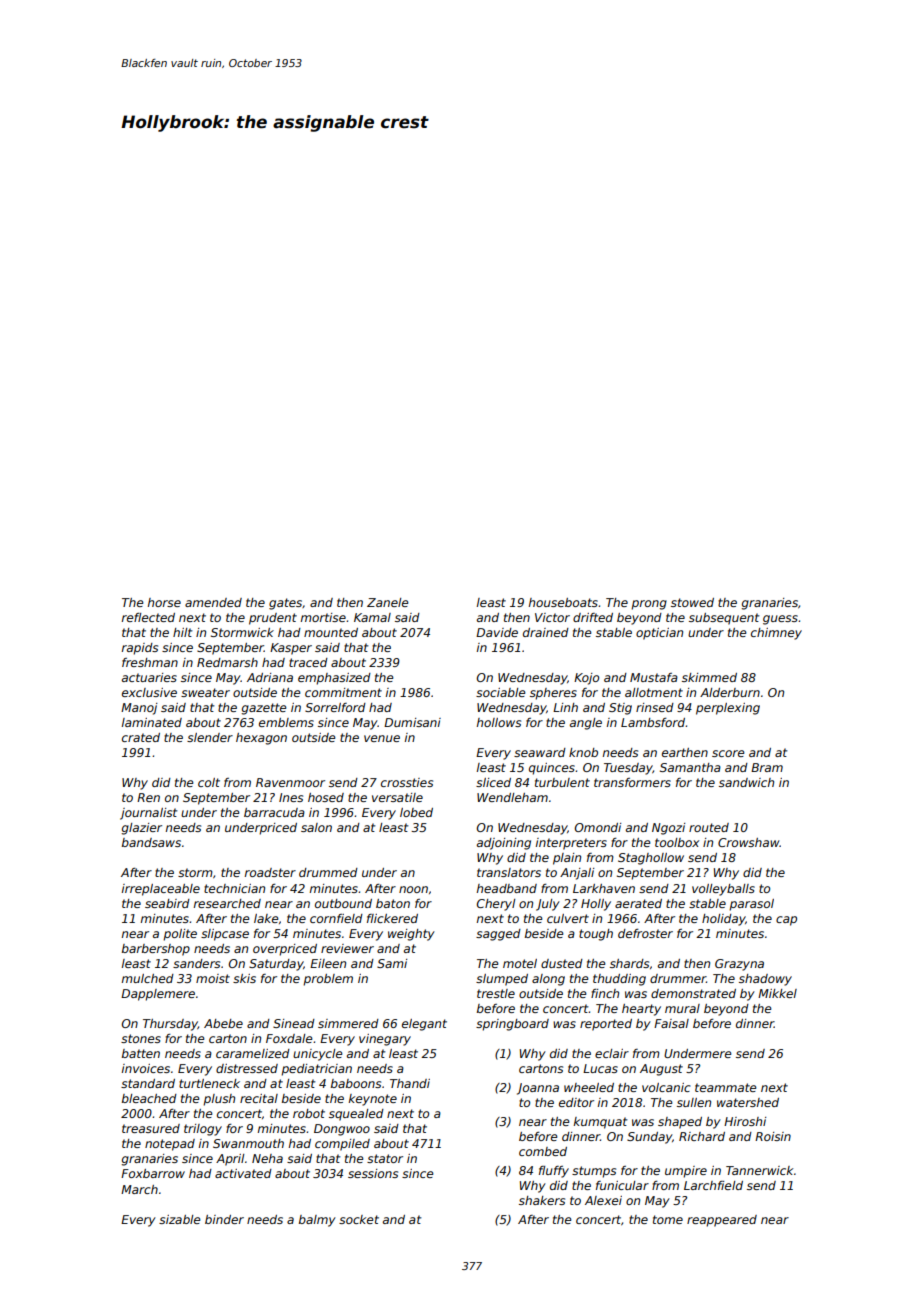  What do you see at coordinates (164, 602) in the image?
I see `horse` at bounding box center [164, 602].
